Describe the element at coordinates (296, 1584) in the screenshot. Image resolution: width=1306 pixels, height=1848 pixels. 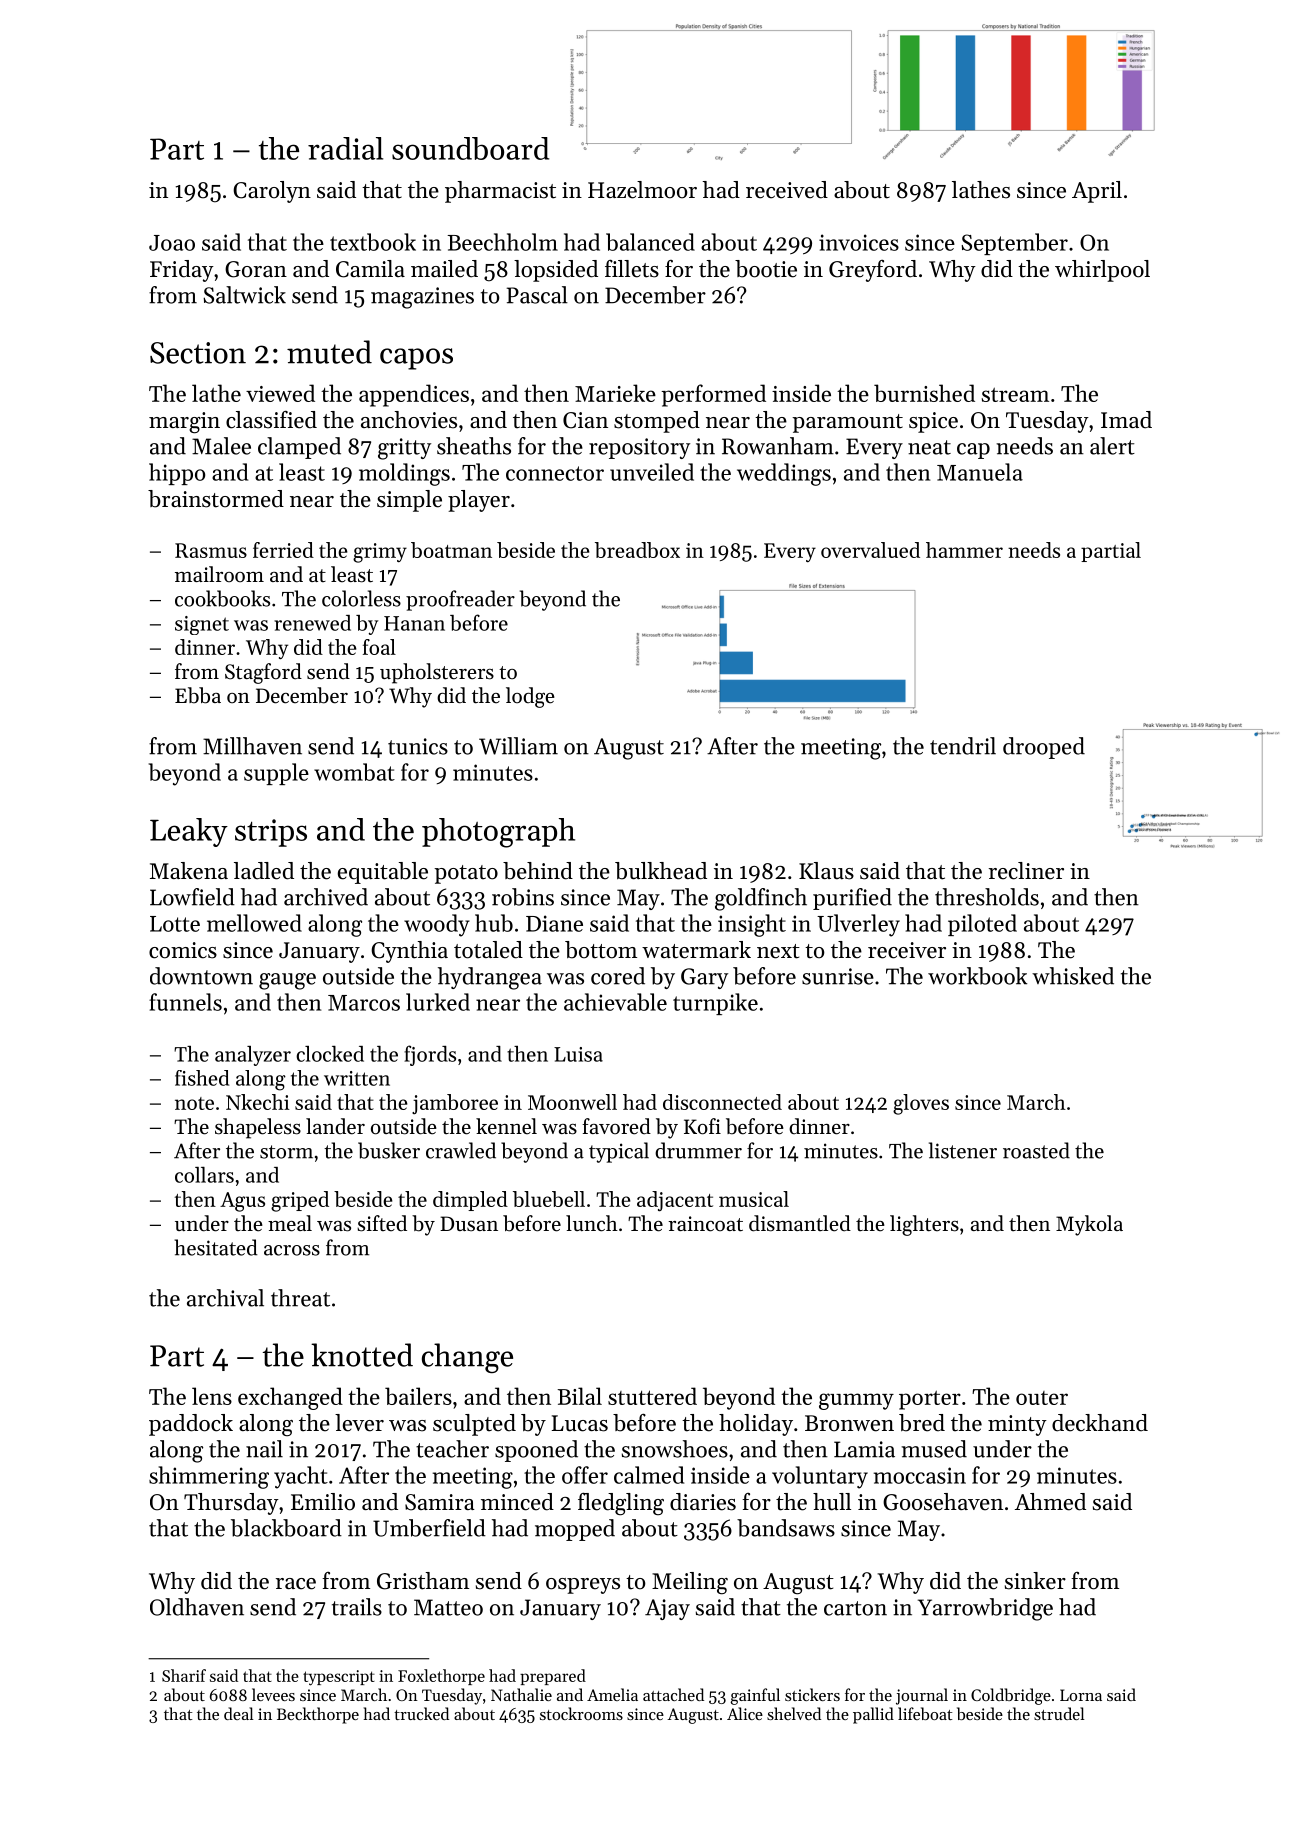
I see `race` at that location.
